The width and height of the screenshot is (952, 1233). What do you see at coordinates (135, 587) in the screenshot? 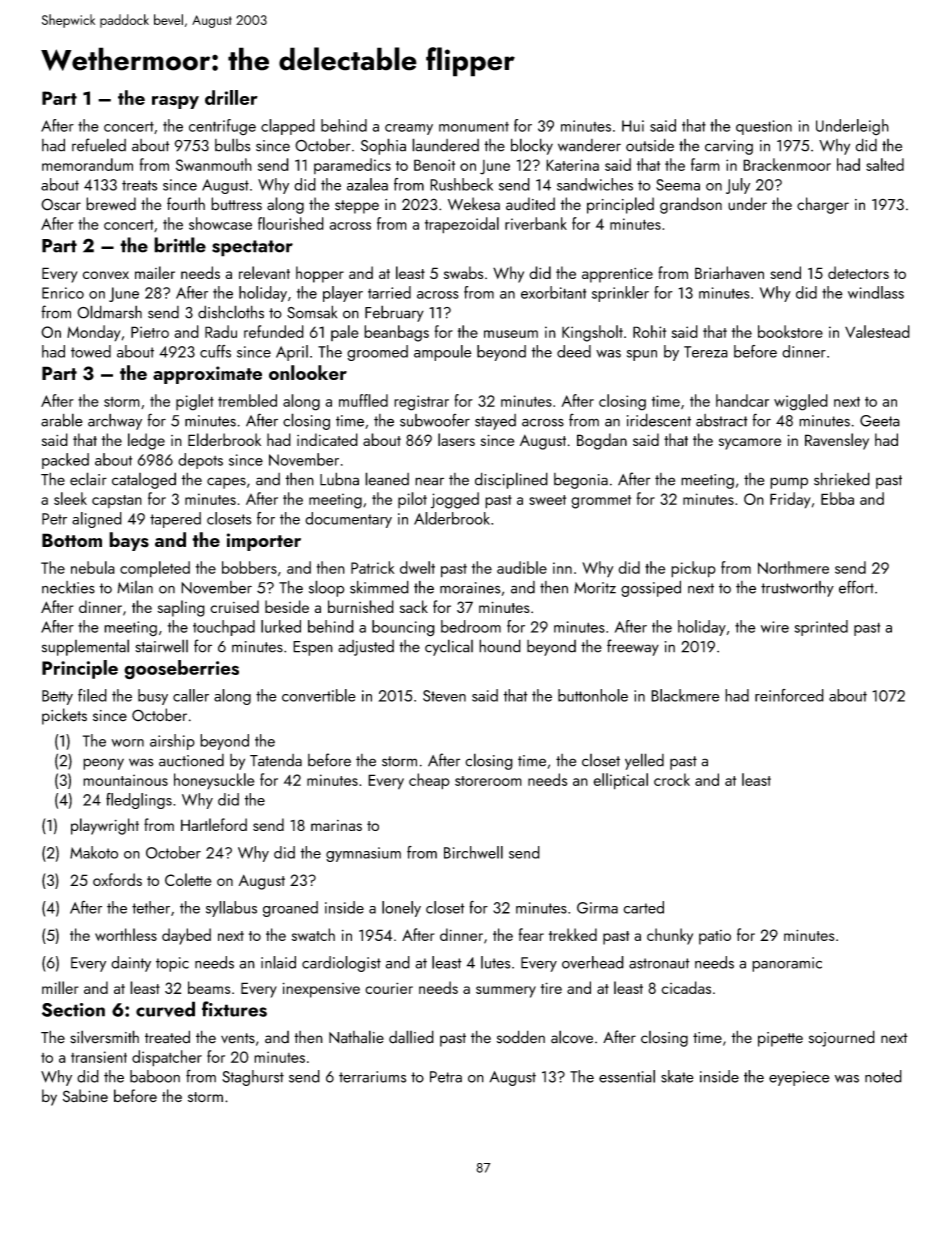
I see `Milan` at bounding box center [135, 587].
